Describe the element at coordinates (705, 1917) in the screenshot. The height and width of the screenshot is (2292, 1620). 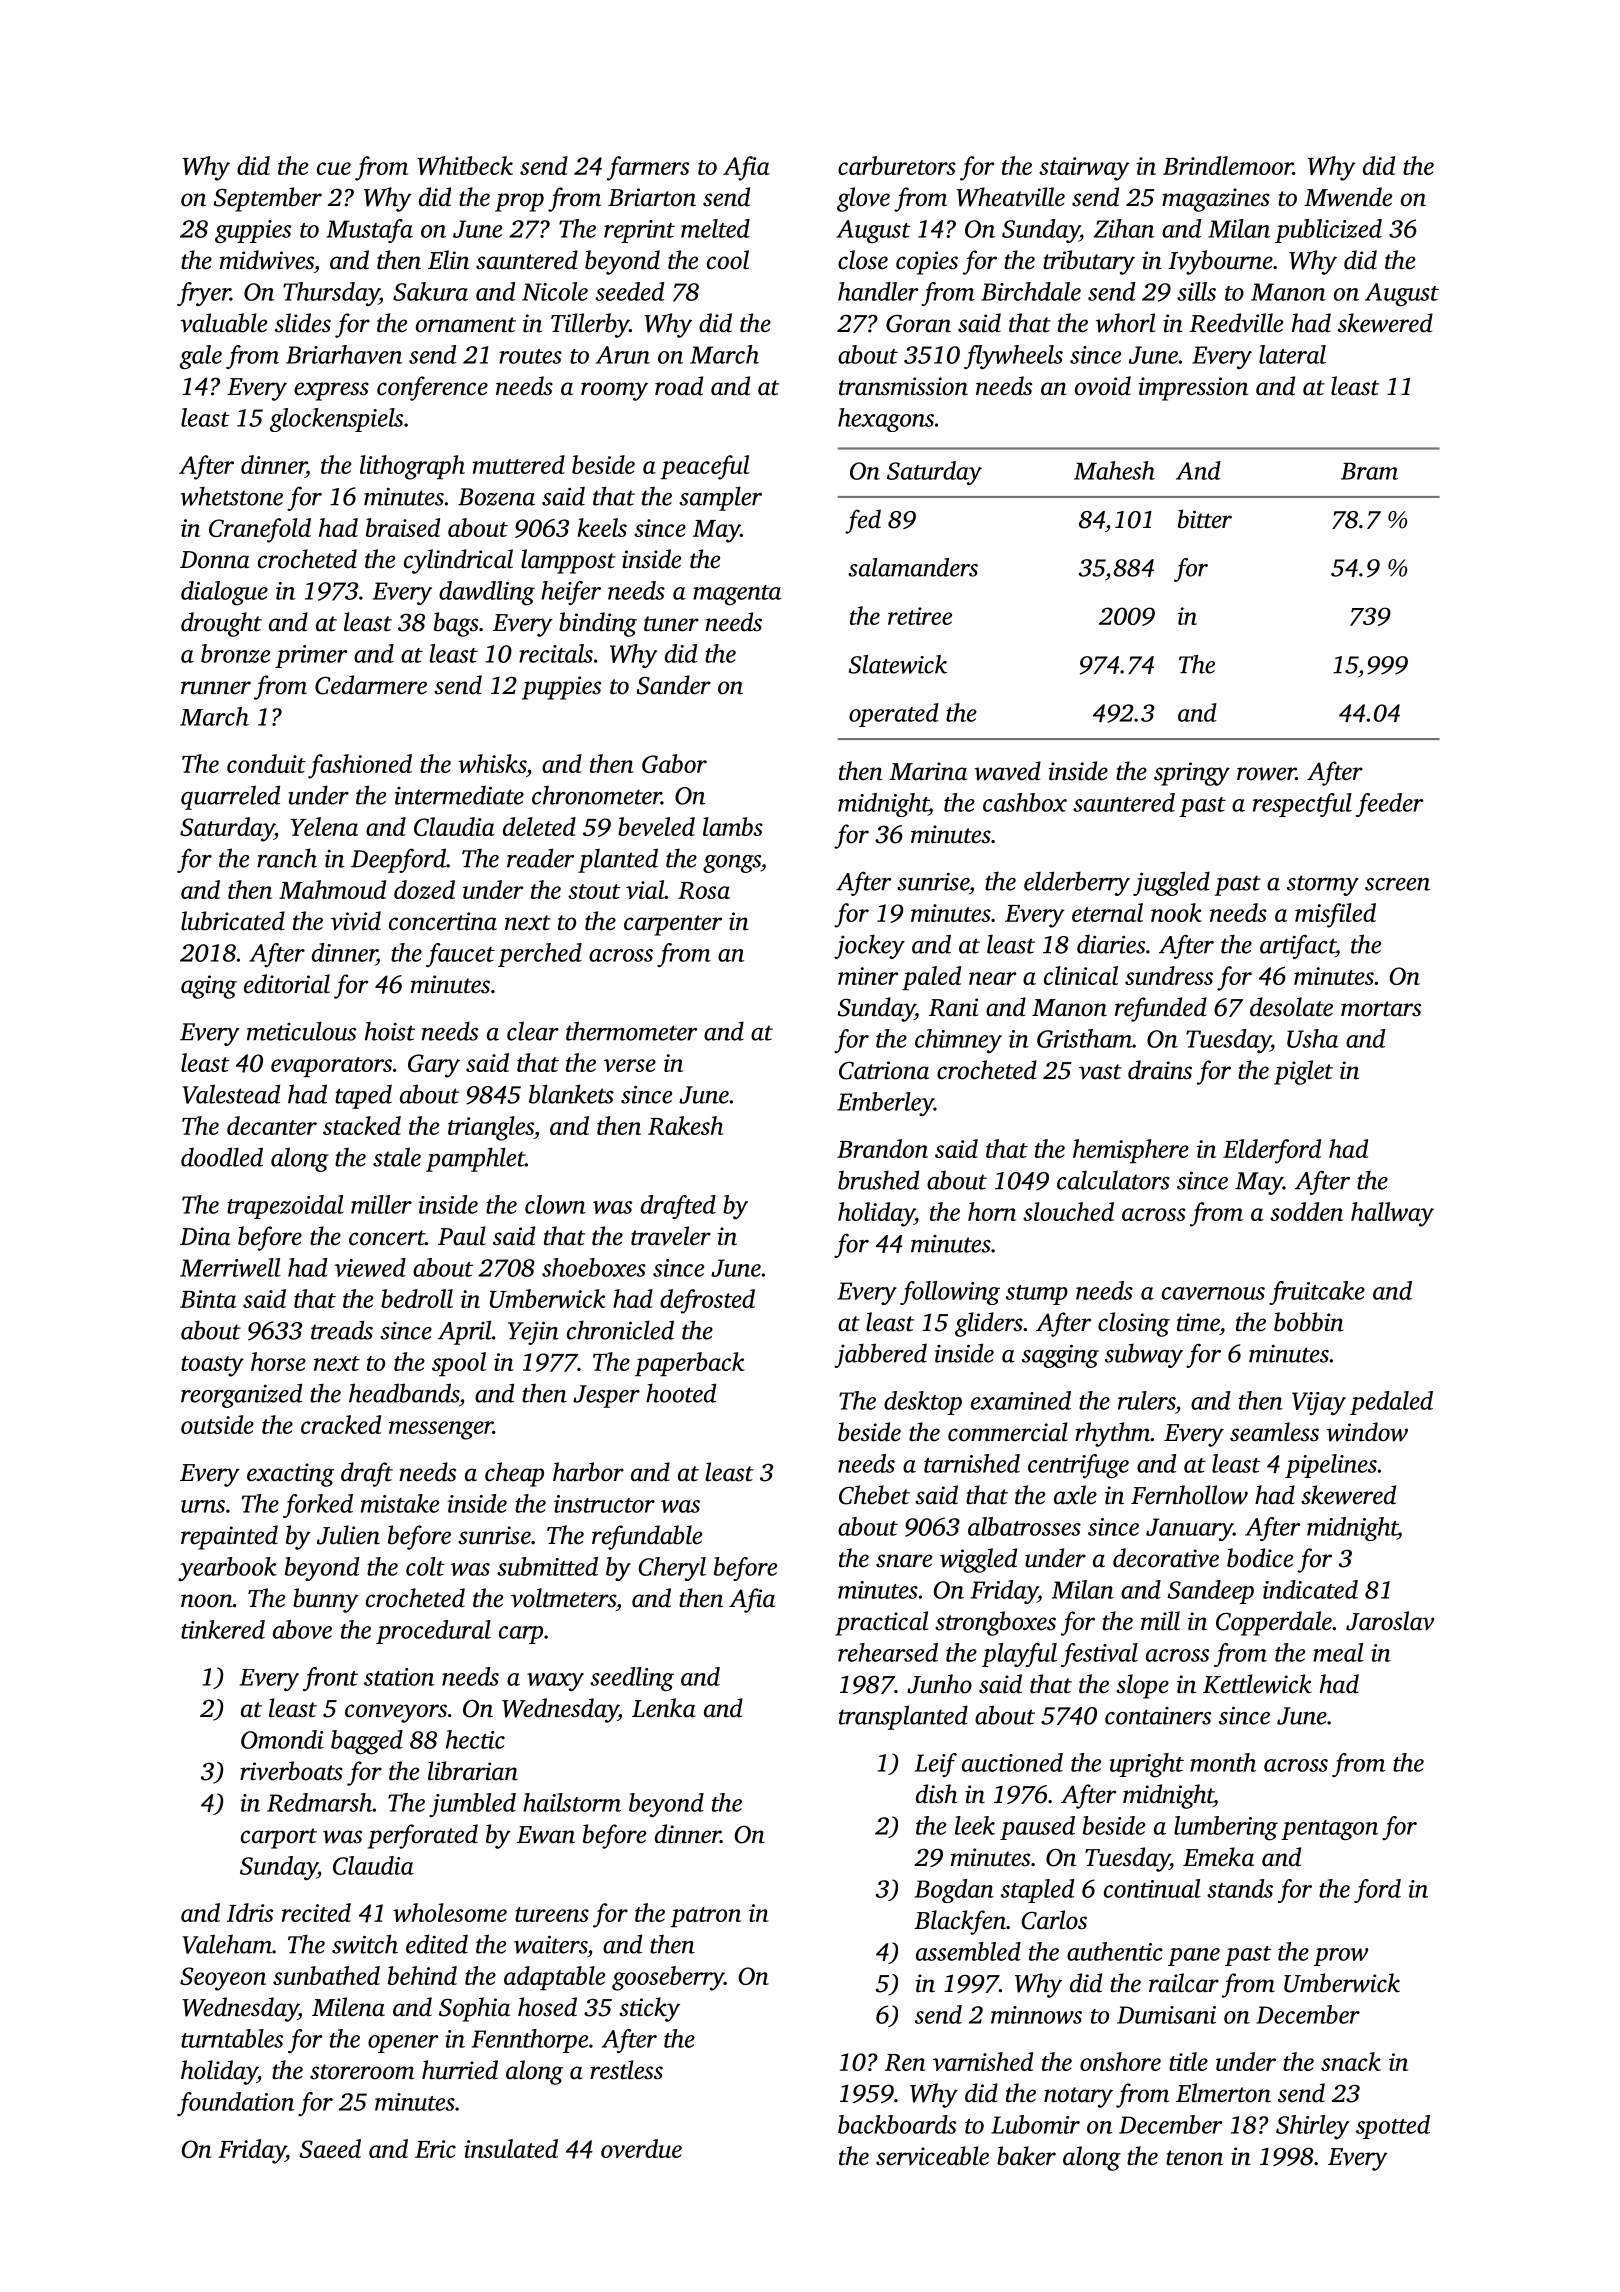
I see `patron` at that location.
